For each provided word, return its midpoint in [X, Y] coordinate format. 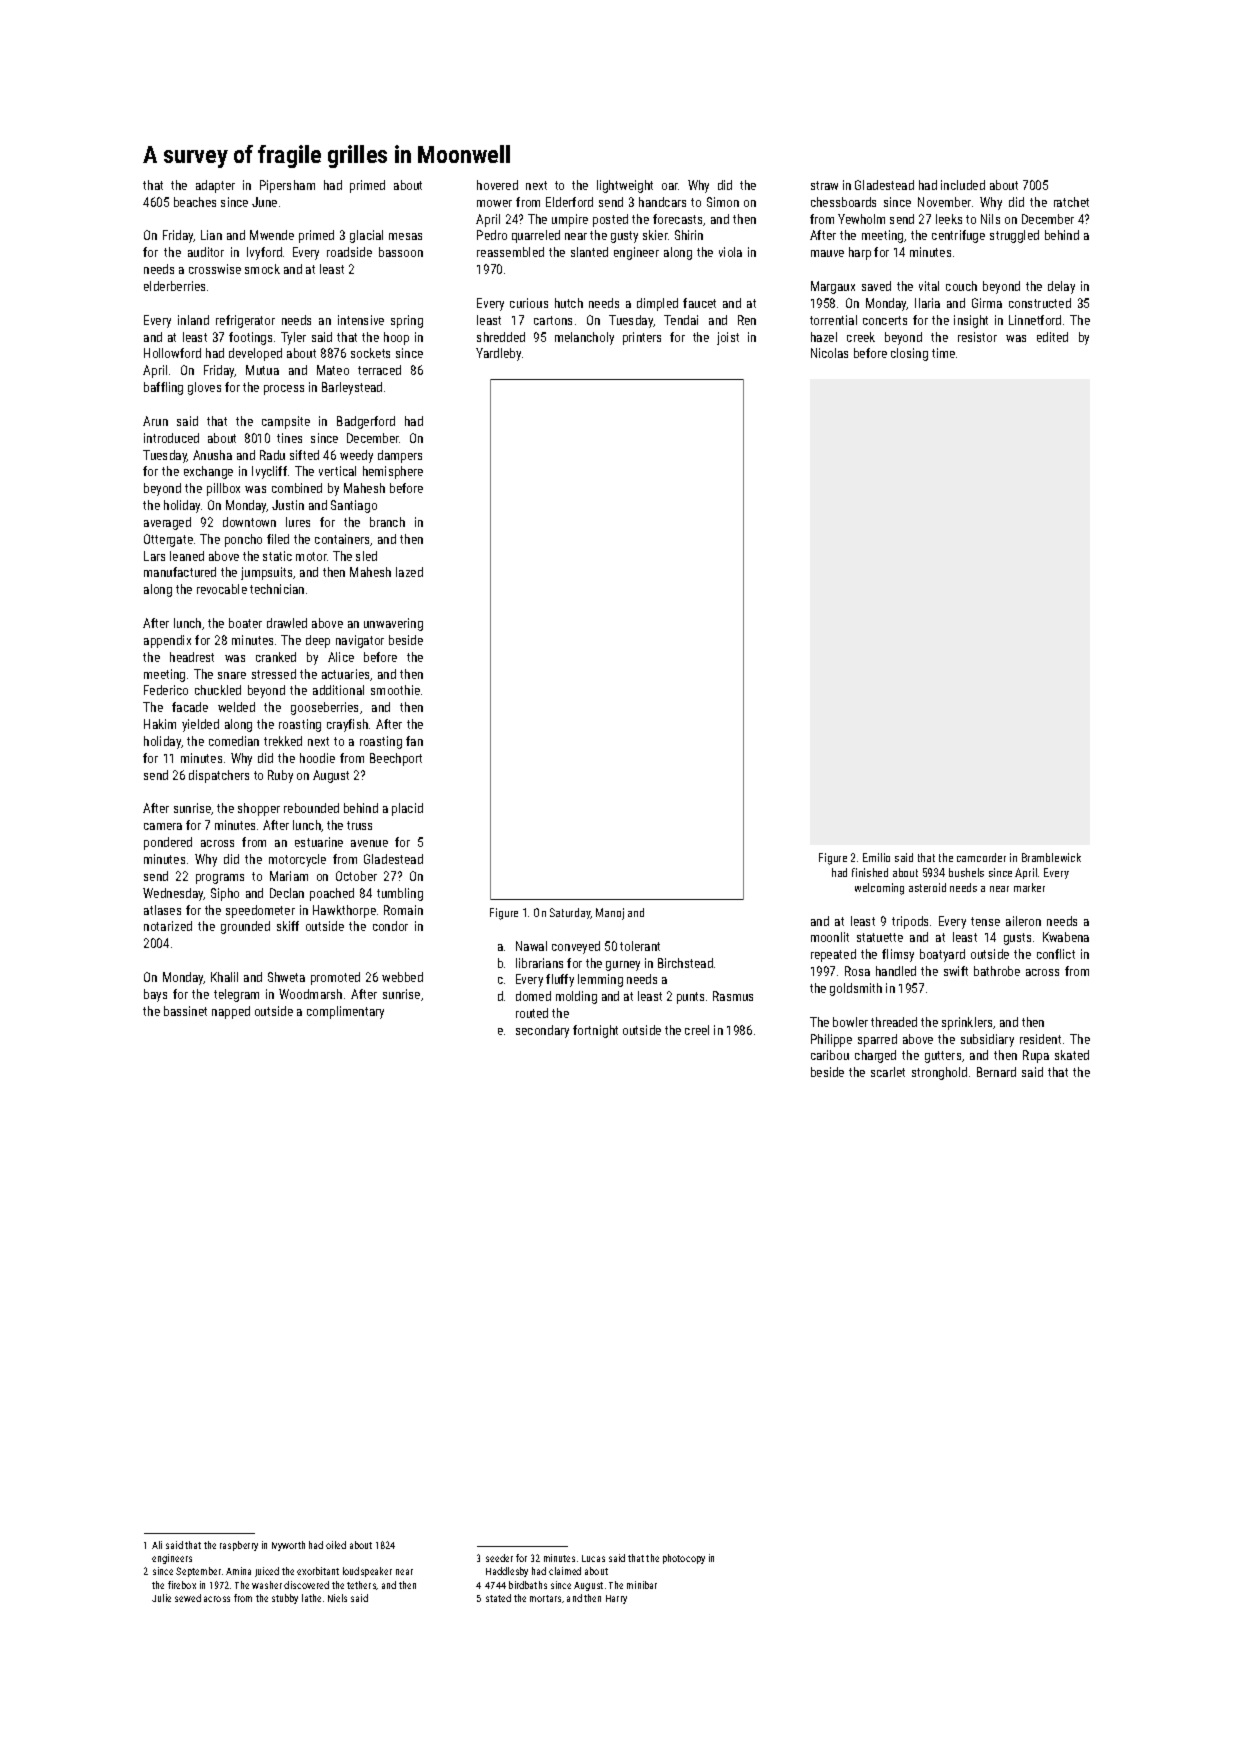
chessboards [843, 202]
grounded [245, 927]
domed [533, 996]
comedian [234, 741]
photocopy [684, 1559]
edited [1052, 337]
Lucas [593, 1558]
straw [824, 185]
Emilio [876, 857]
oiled [336, 1545]
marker [1029, 887]
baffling [163, 388]
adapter [215, 186]
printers [642, 338]
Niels [337, 1598]
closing [909, 354]
